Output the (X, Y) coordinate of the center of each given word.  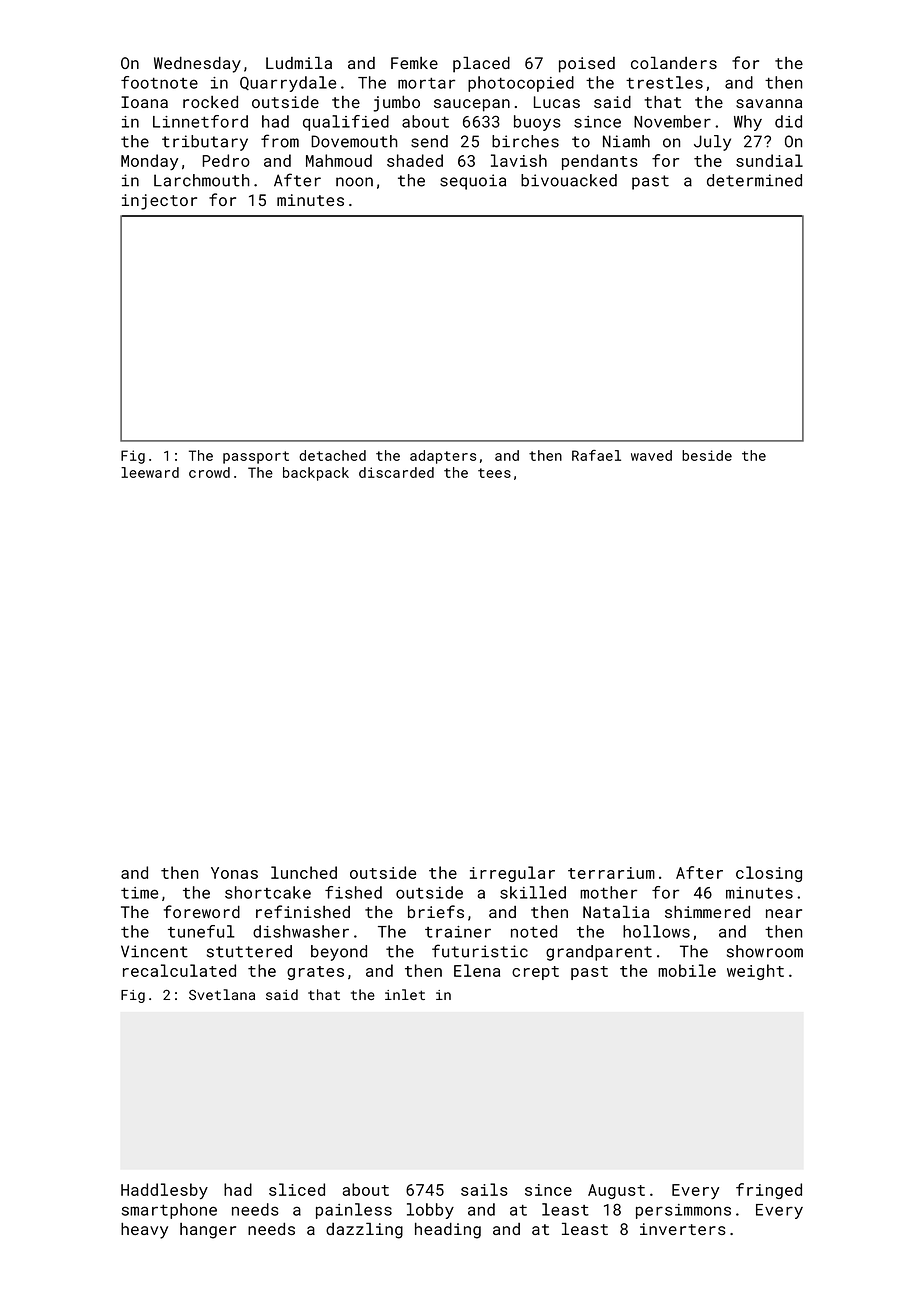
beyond (339, 953)
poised (587, 65)
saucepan (472, 105)
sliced (297, 1189)
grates (315, 973)
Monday (149, 162)
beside (707, 455)
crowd (209, 472)
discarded (396, 472)
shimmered (707, 911)
